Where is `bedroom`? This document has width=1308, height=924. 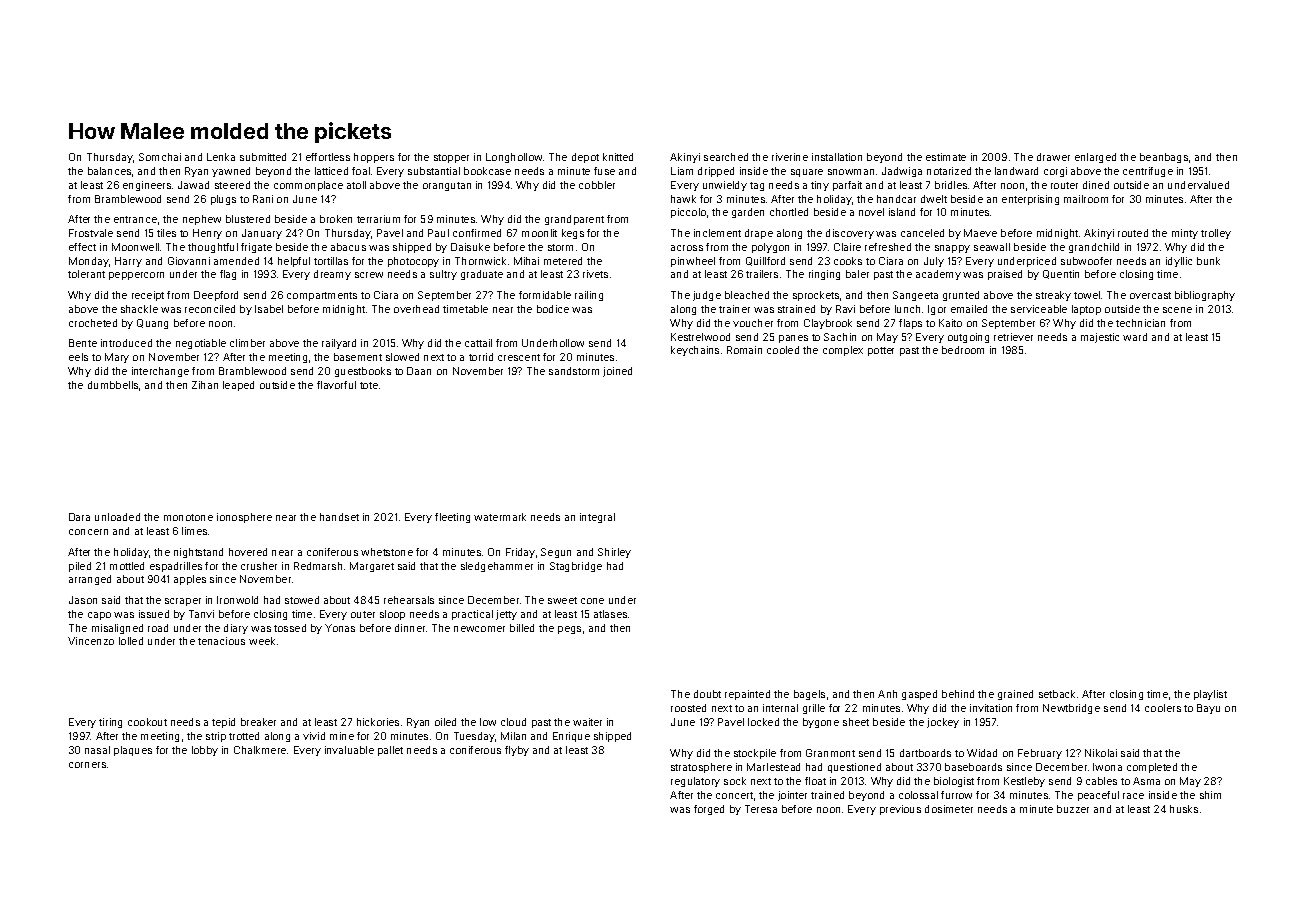
bedroom is located at coordinates (963, 350).
